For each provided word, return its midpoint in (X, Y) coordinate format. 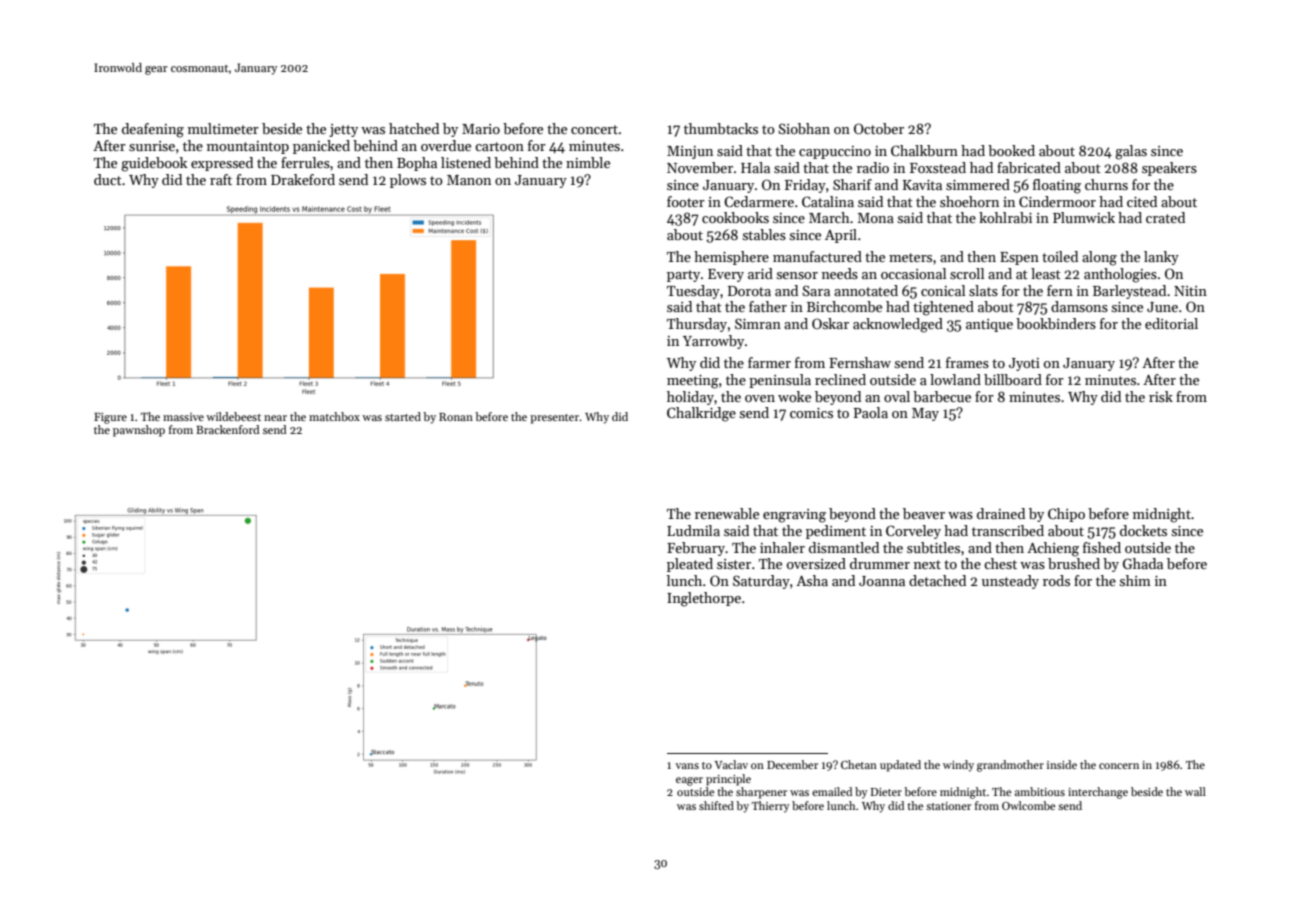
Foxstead (938, 167)
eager (689, 781)
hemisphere (731, 258)
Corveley (913, 532)
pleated (690, 565)
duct (108, 179)
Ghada (1143, 563)
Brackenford (228, 429)
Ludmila (693, 530)
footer (686, 201)
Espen (1019, 258)
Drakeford (303, 179)
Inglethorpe (704, 599)
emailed (832, 791)
